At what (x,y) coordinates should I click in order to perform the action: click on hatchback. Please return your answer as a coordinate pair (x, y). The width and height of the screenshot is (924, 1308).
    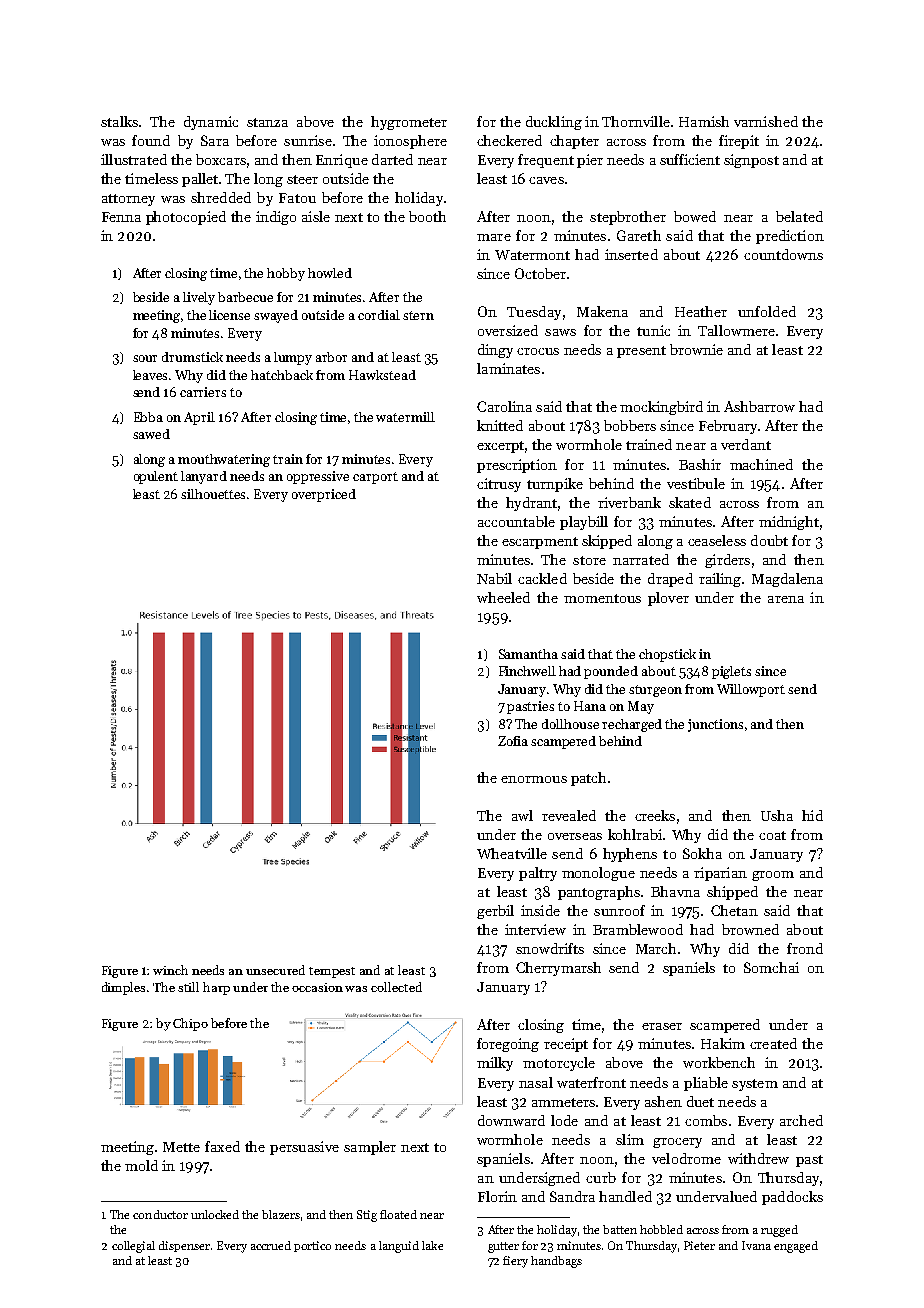
    Looking at the image, I should click on (282, 375).
